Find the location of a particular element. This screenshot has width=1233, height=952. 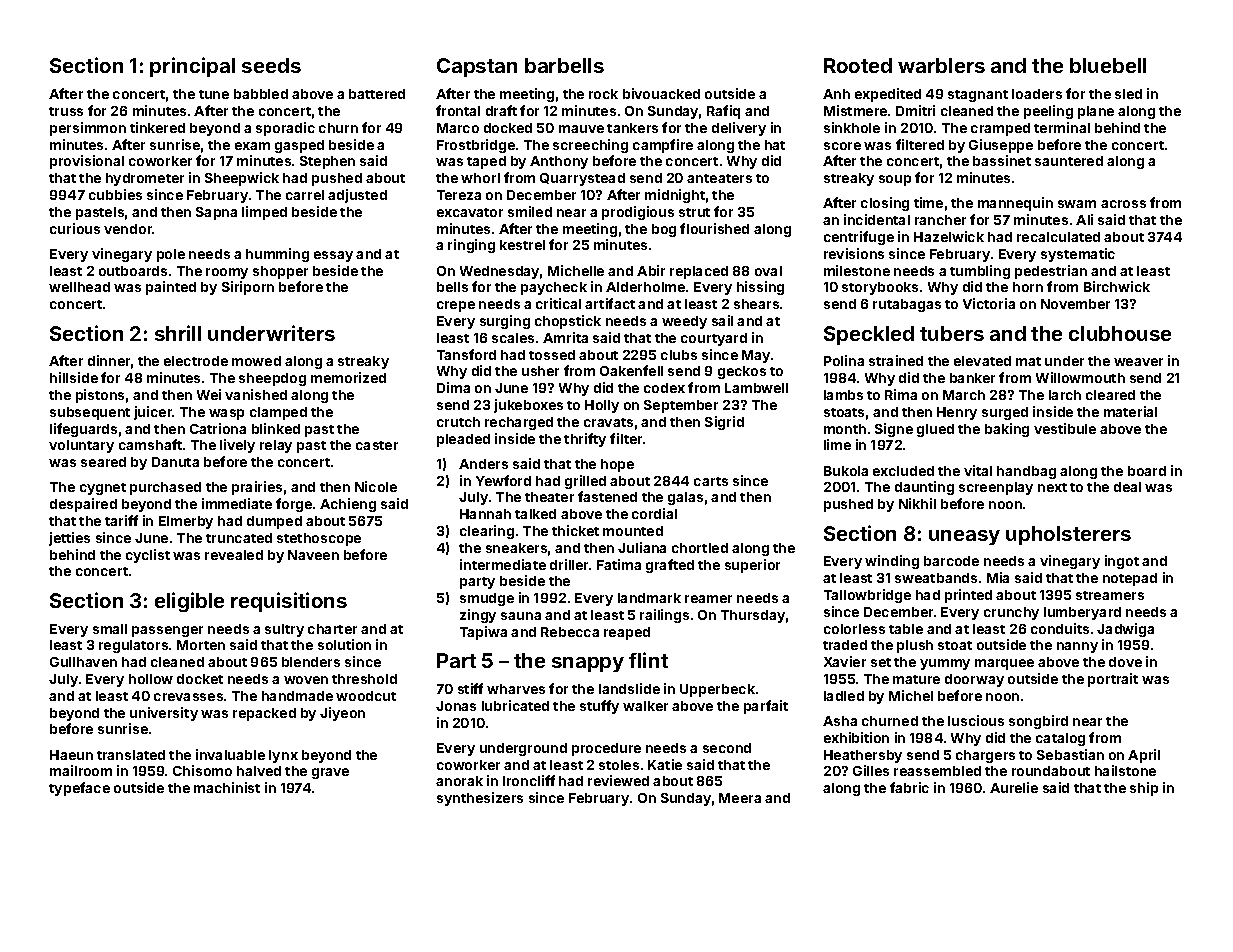

soup is located at coordinates (895, 180).
